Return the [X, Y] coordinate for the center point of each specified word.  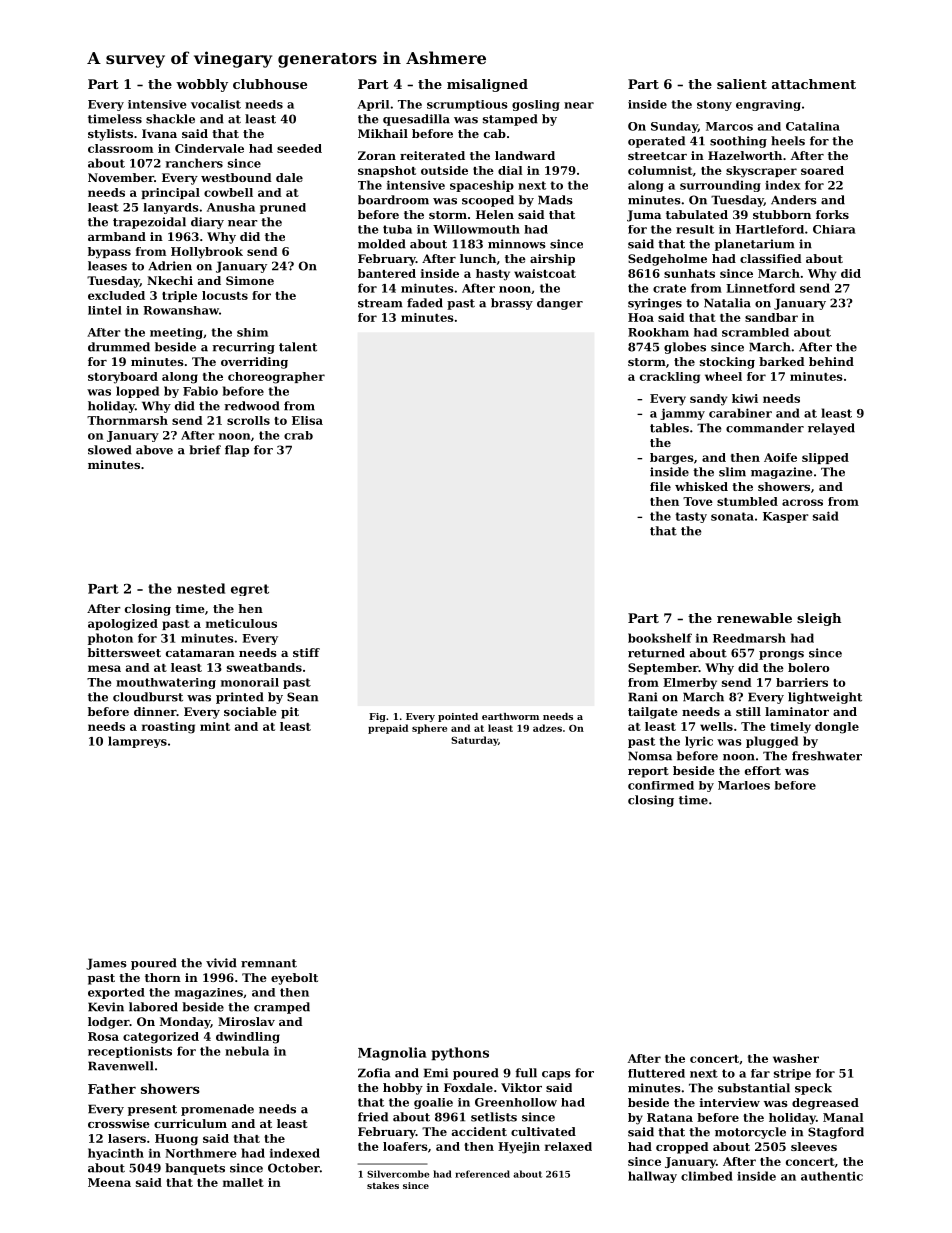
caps [556, 1075]
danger [560, 304]
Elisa [307, 420]
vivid [221, 963]
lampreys [137, 742]
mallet [243, 1182]
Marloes [744, 785]
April [373, 105]
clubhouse [270, 84]
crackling [670, 378]
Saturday [474, 741]
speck [813, 1089]
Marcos [729, 126]
